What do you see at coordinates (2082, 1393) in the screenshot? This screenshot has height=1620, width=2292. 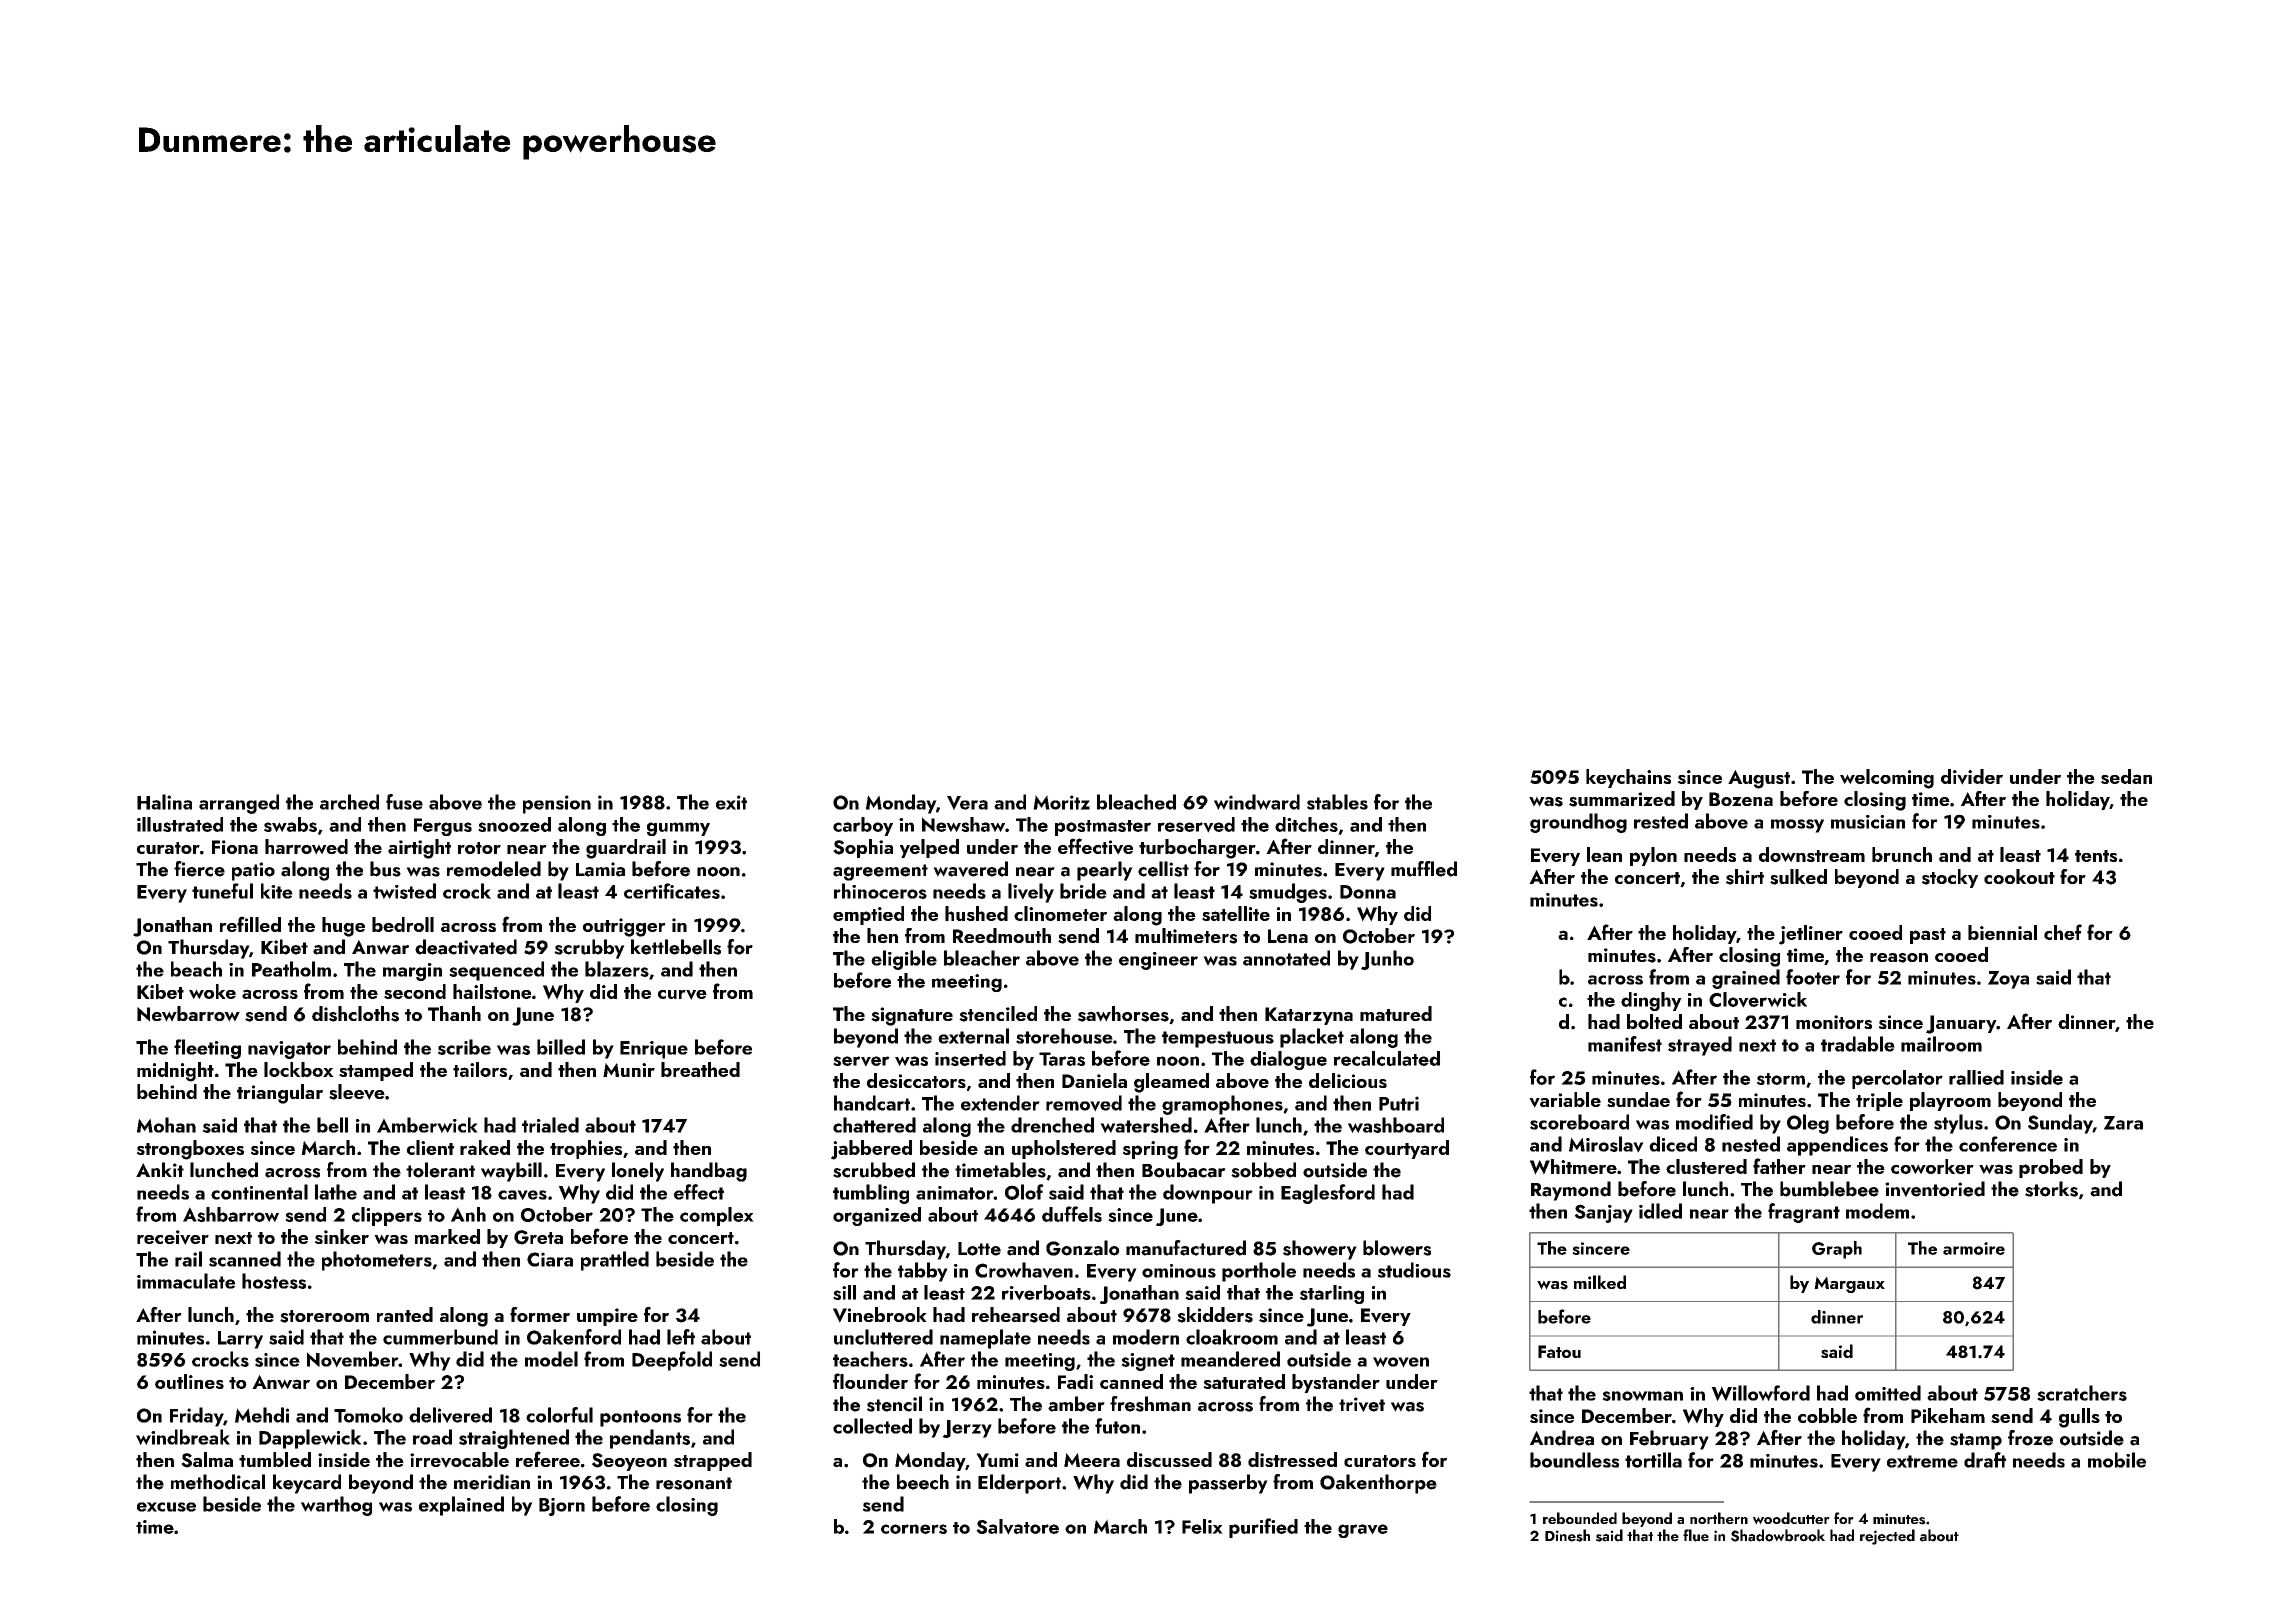 I see `scratchers` at bounding box center [2082, 1393].
